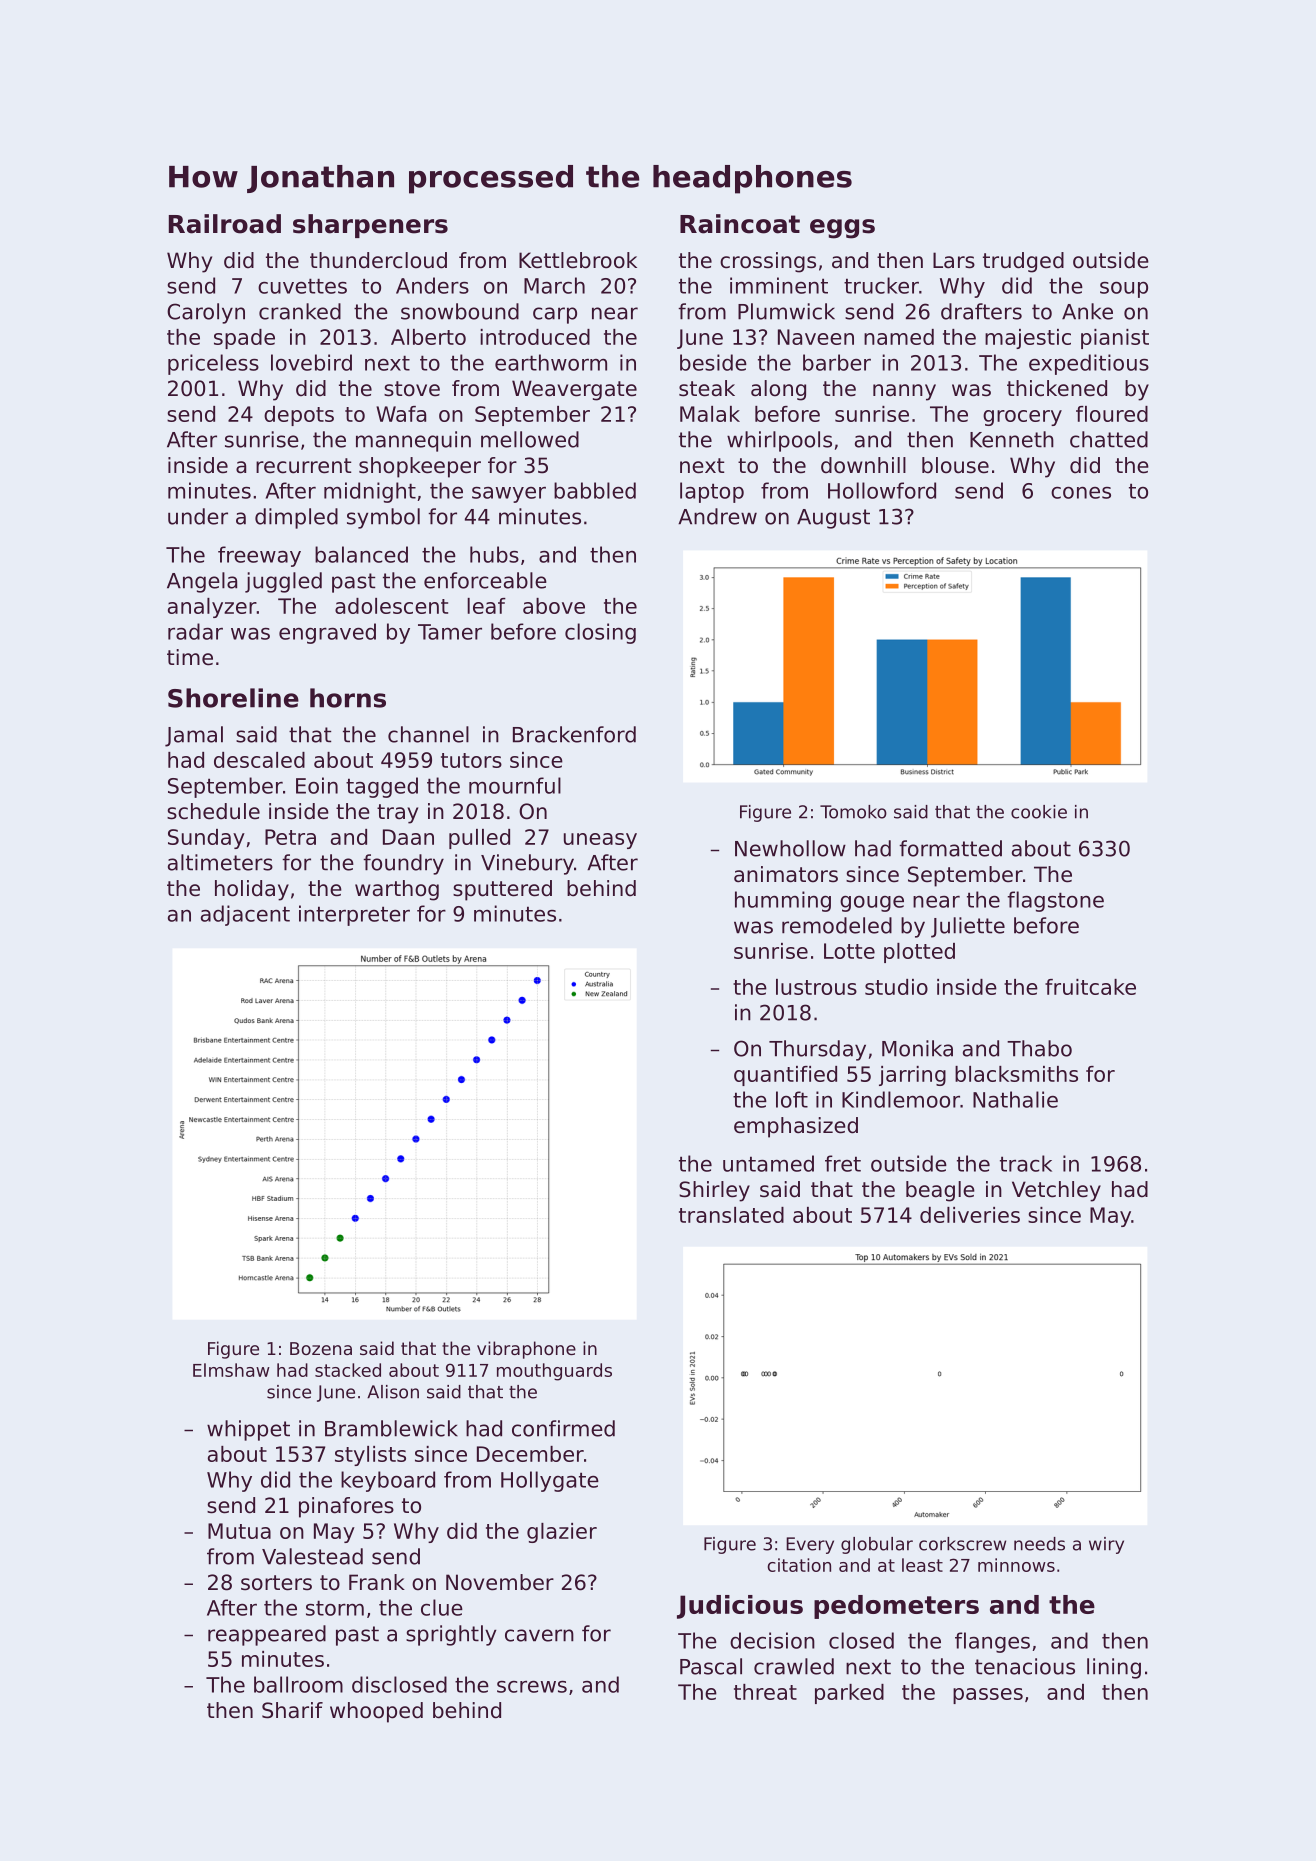  What do you see at coordinates (370, 226) in the page?
I see `sharpeners` at bounding box center [370, 226].
